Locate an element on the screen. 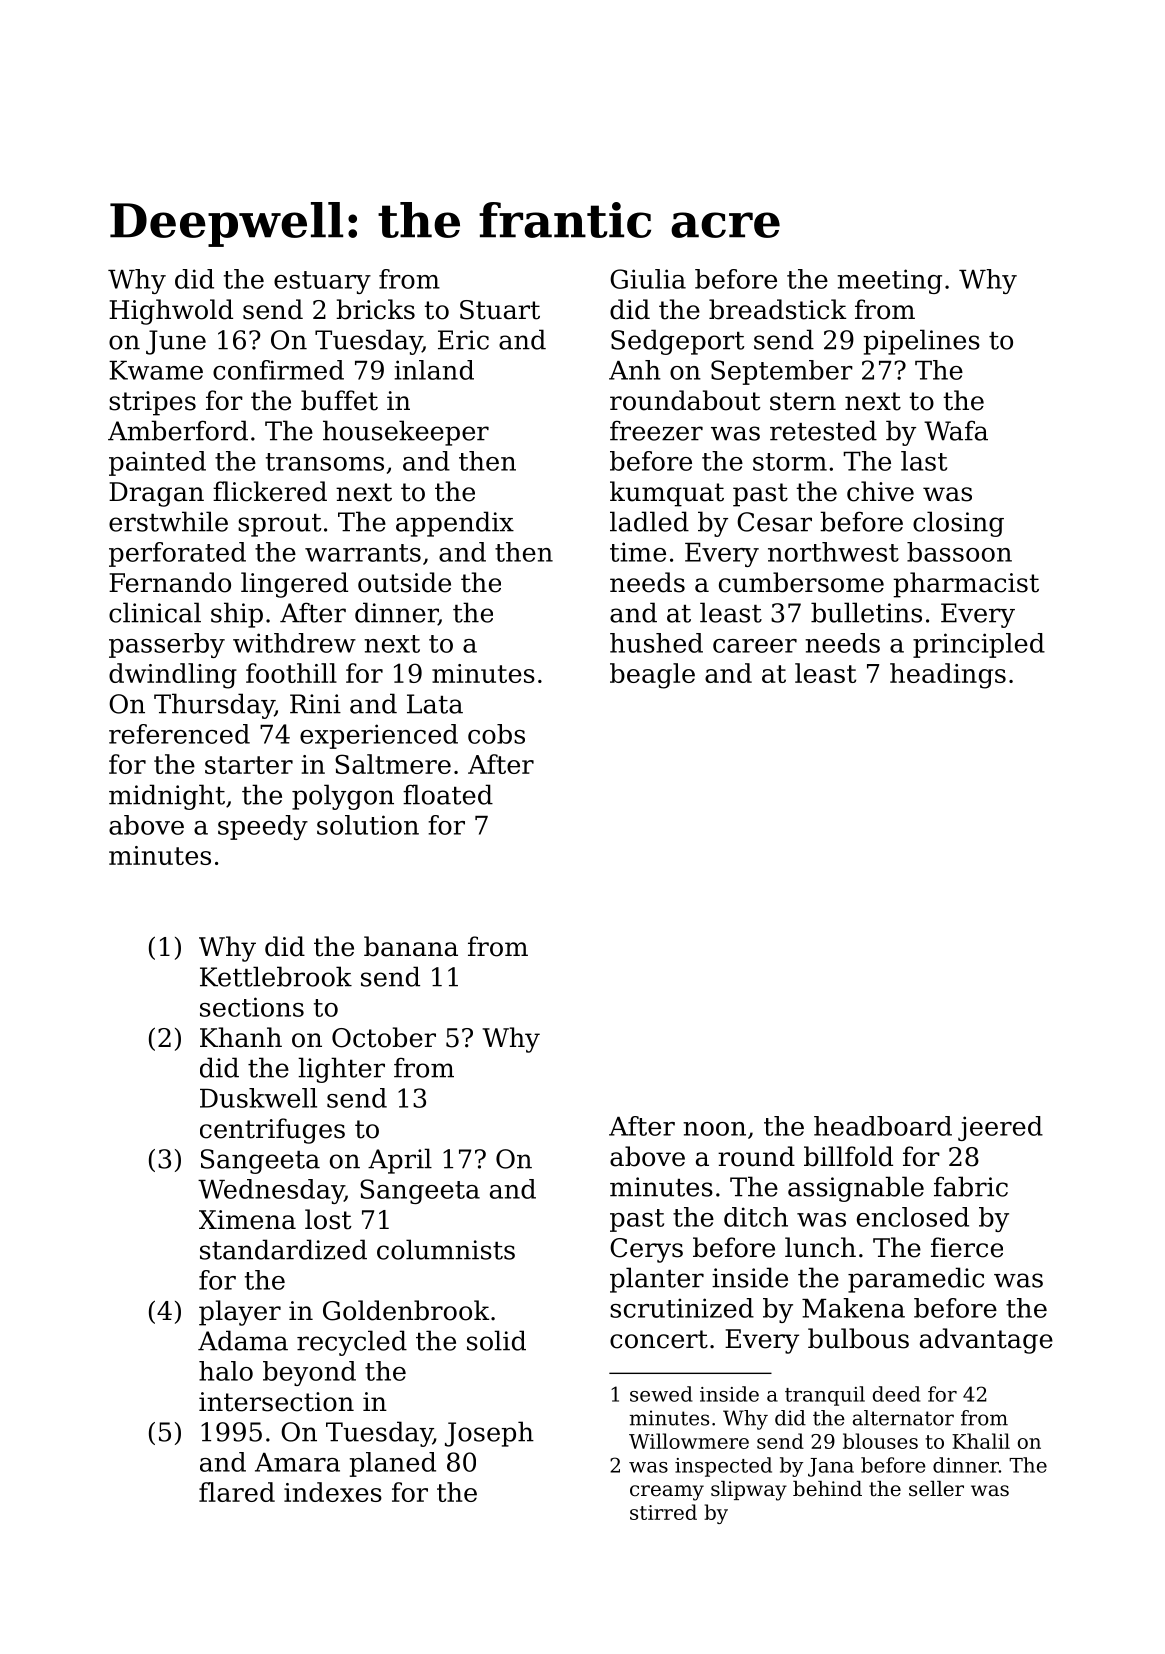 Image resolution: width=1165 pixels, height=1654 pixels. seller is located at coordinates (936, 1489).
